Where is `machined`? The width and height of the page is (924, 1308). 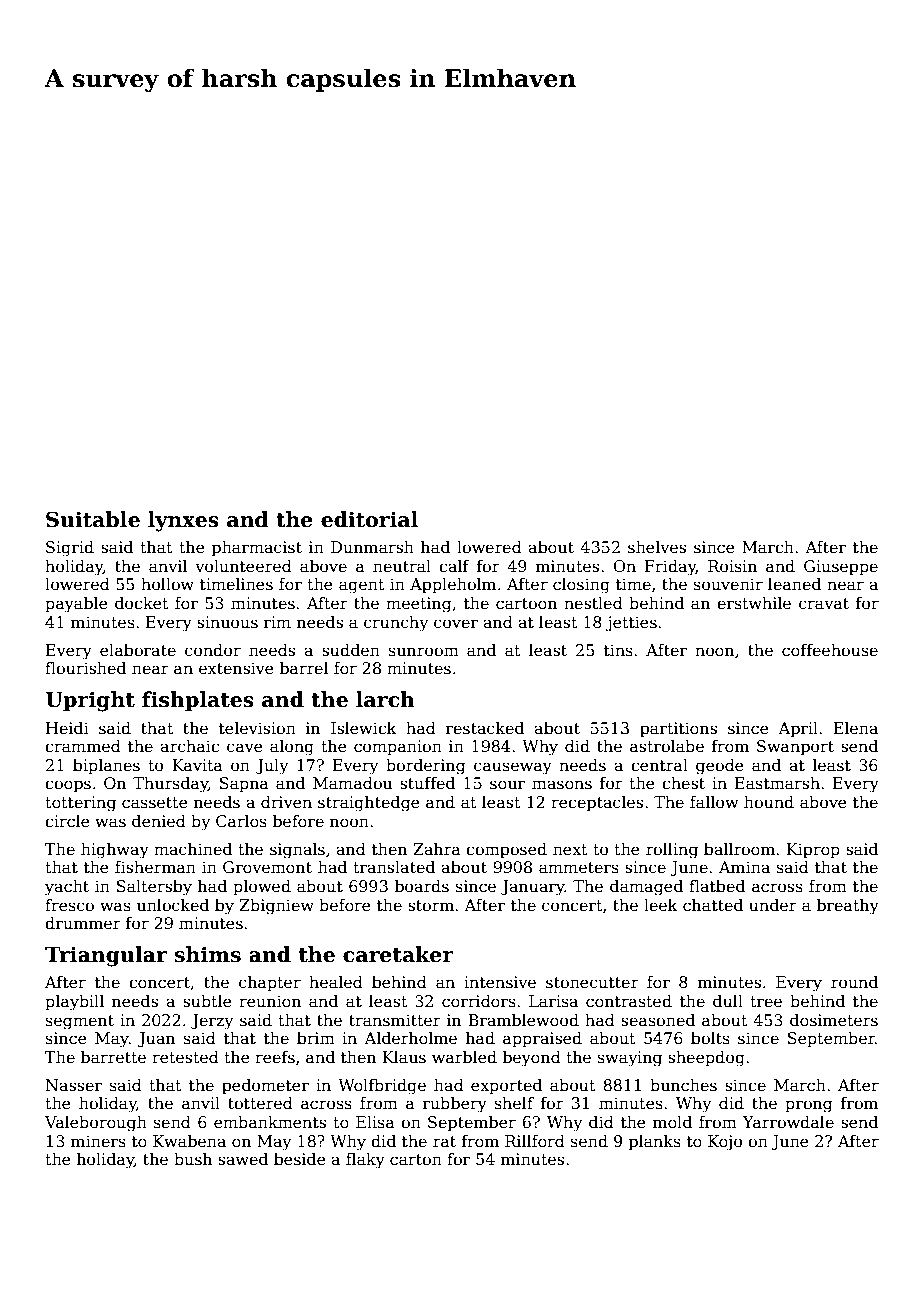 machined is located at coordinates (193, 849).
